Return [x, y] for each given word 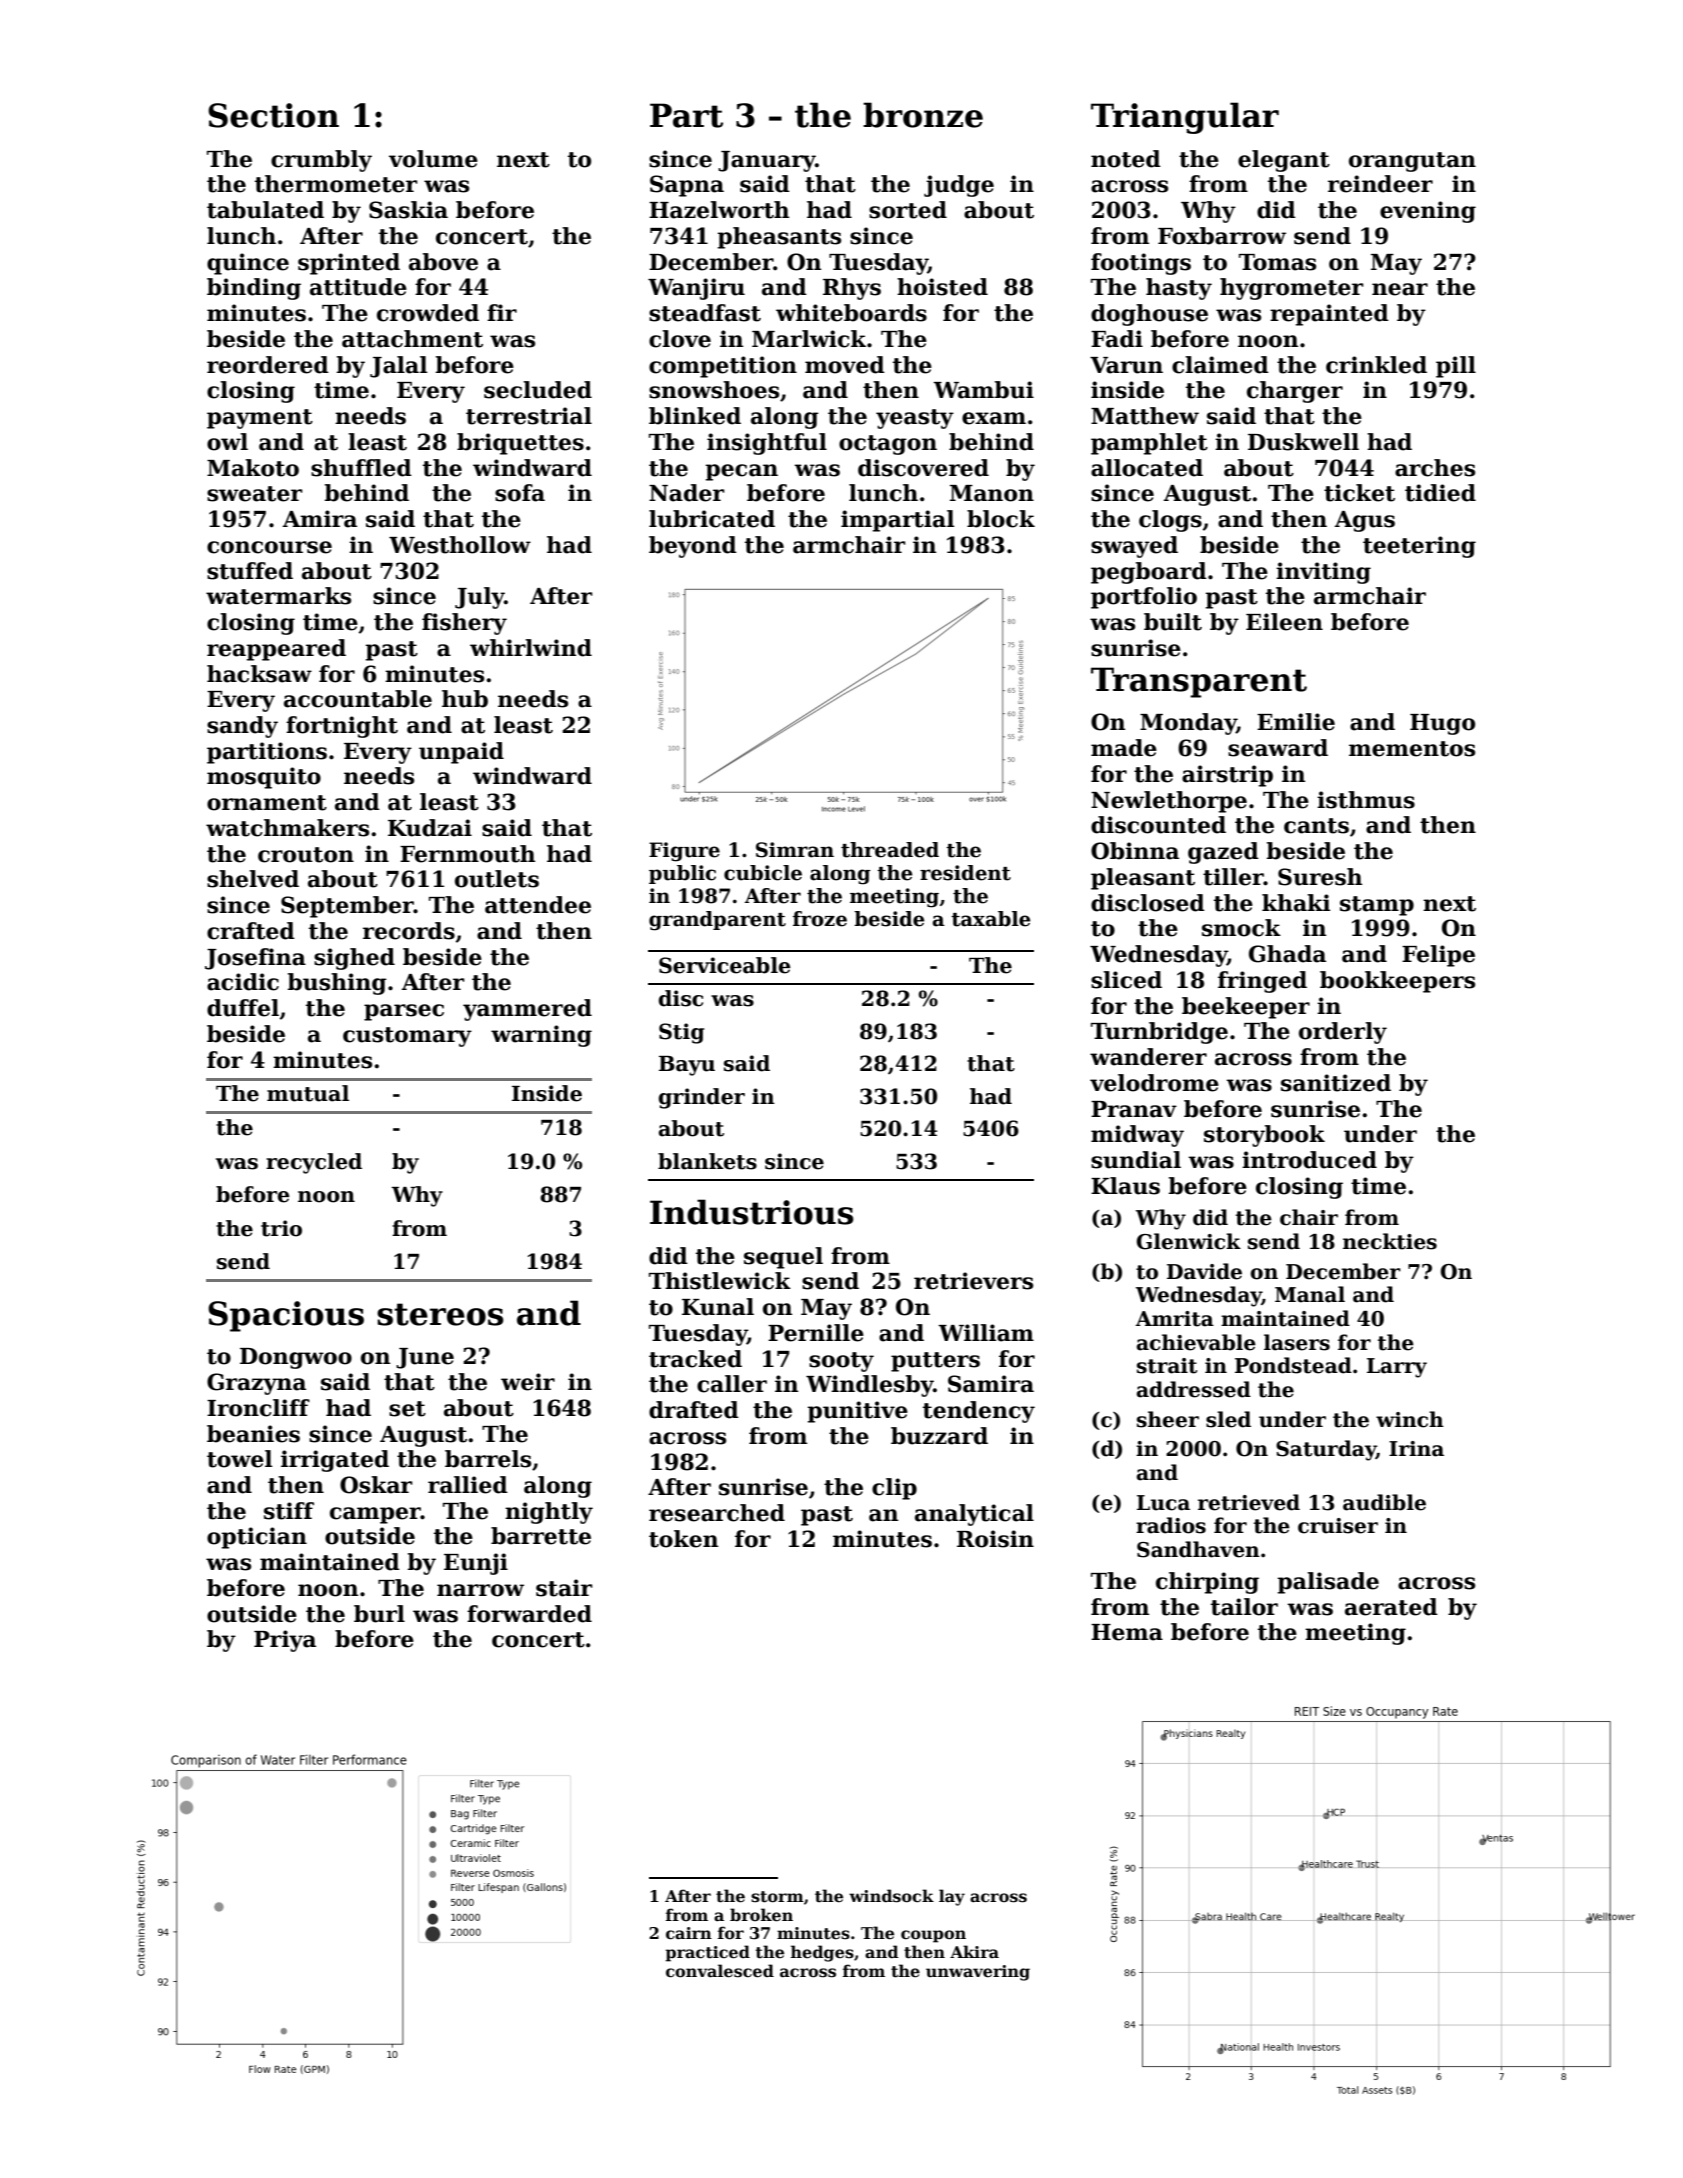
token [683, 1539]
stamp [1377, 906]
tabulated [265, 210]
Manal [1310, 1294]
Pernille [816, 1333]
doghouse [1149, 315]
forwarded [529, 1614]
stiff [289, 1511]
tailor [1244, 1607]
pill [1456, 367]
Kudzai [430, 828]
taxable [990, 919]
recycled [314, 1163]
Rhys [852, 289]
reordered [268, 365]
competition [723, 367]
